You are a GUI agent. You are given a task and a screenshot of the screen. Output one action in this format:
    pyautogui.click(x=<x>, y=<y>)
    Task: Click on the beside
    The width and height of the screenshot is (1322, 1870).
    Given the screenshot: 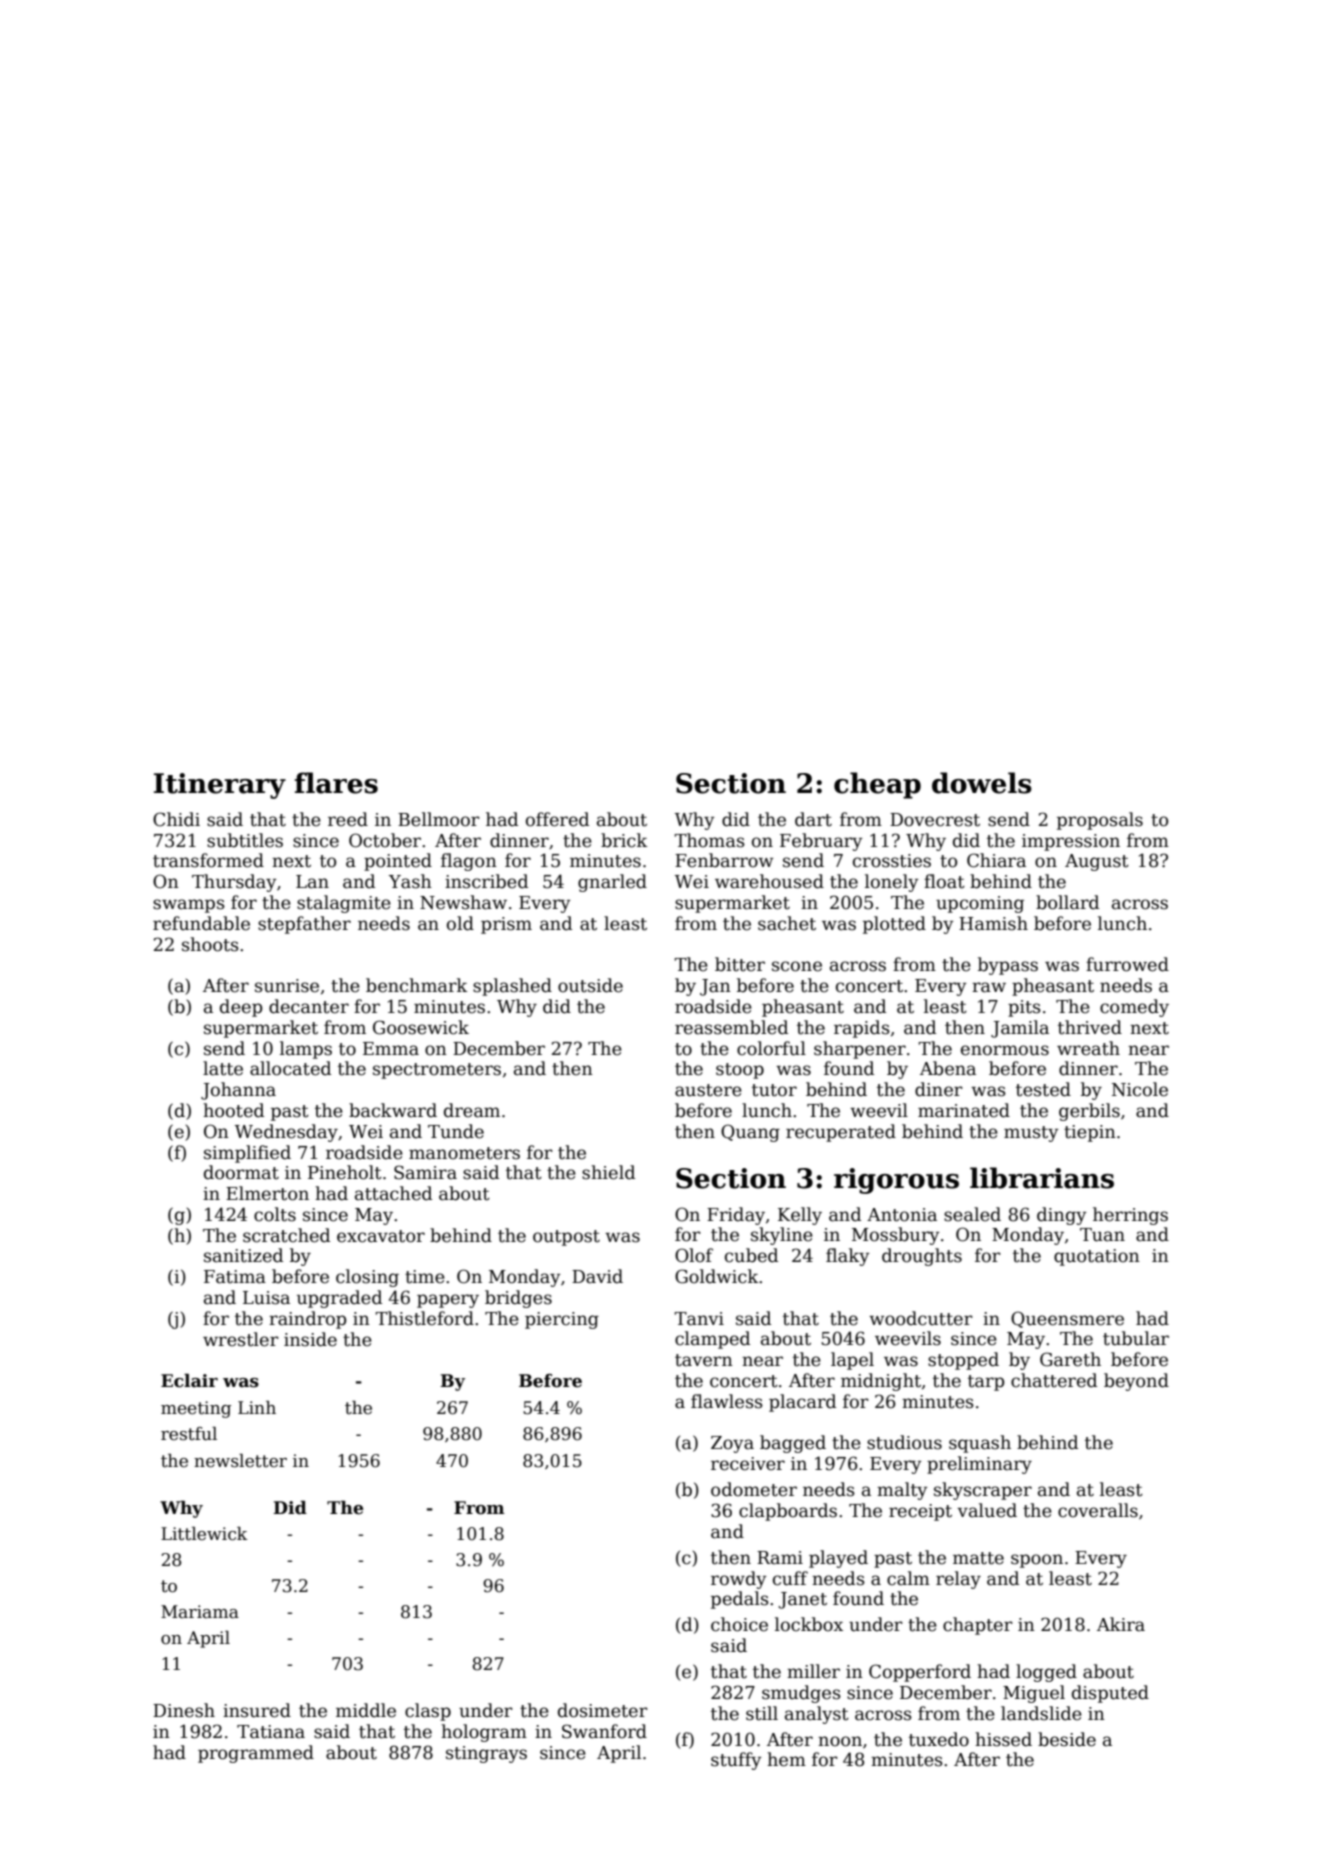 What is the action you would take?
    pyautogui.click(x=1067, y=1739)
